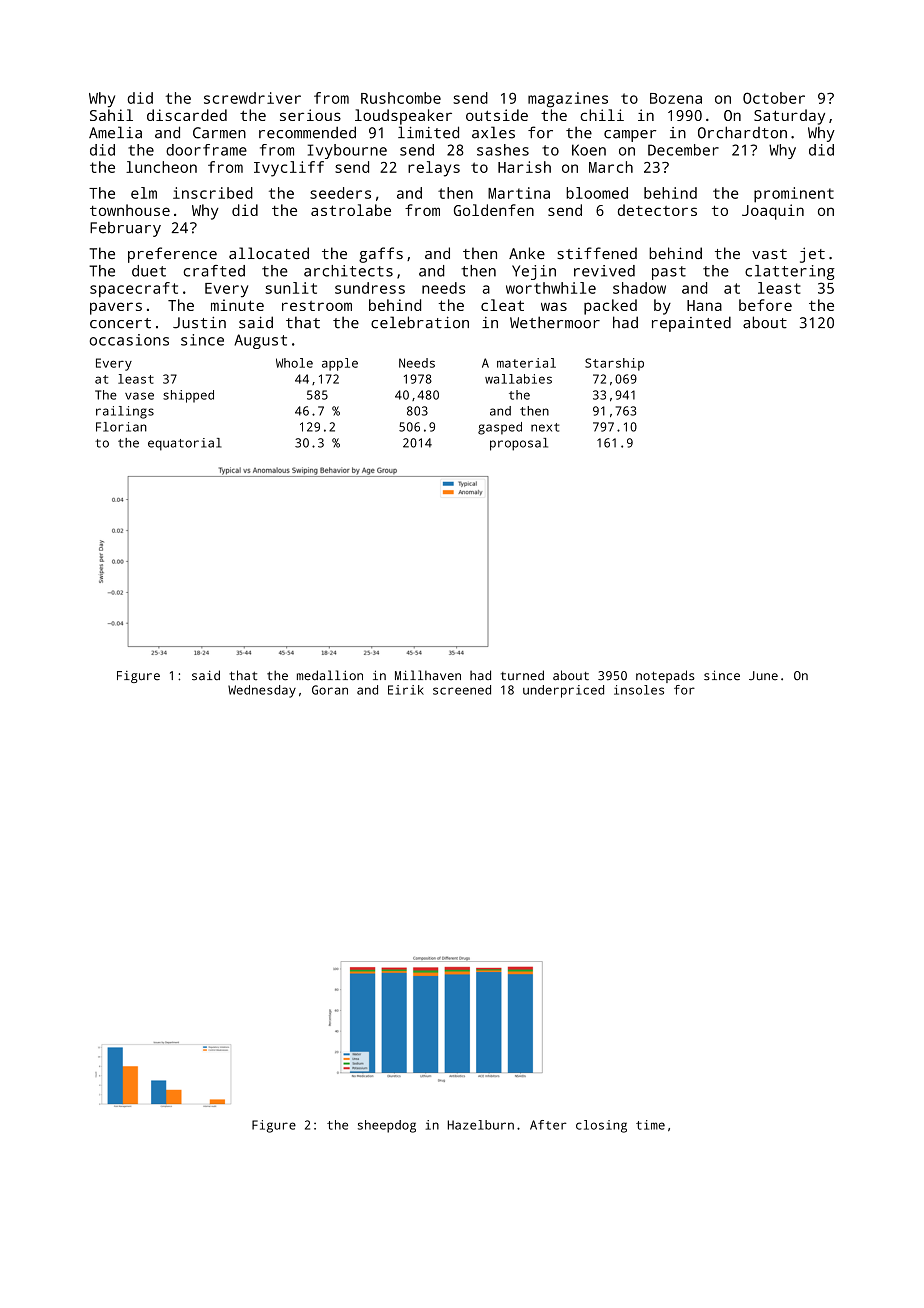 The height and width of the screenshot is (1308, 924). I want to click on insoles, so click(639, 690).
